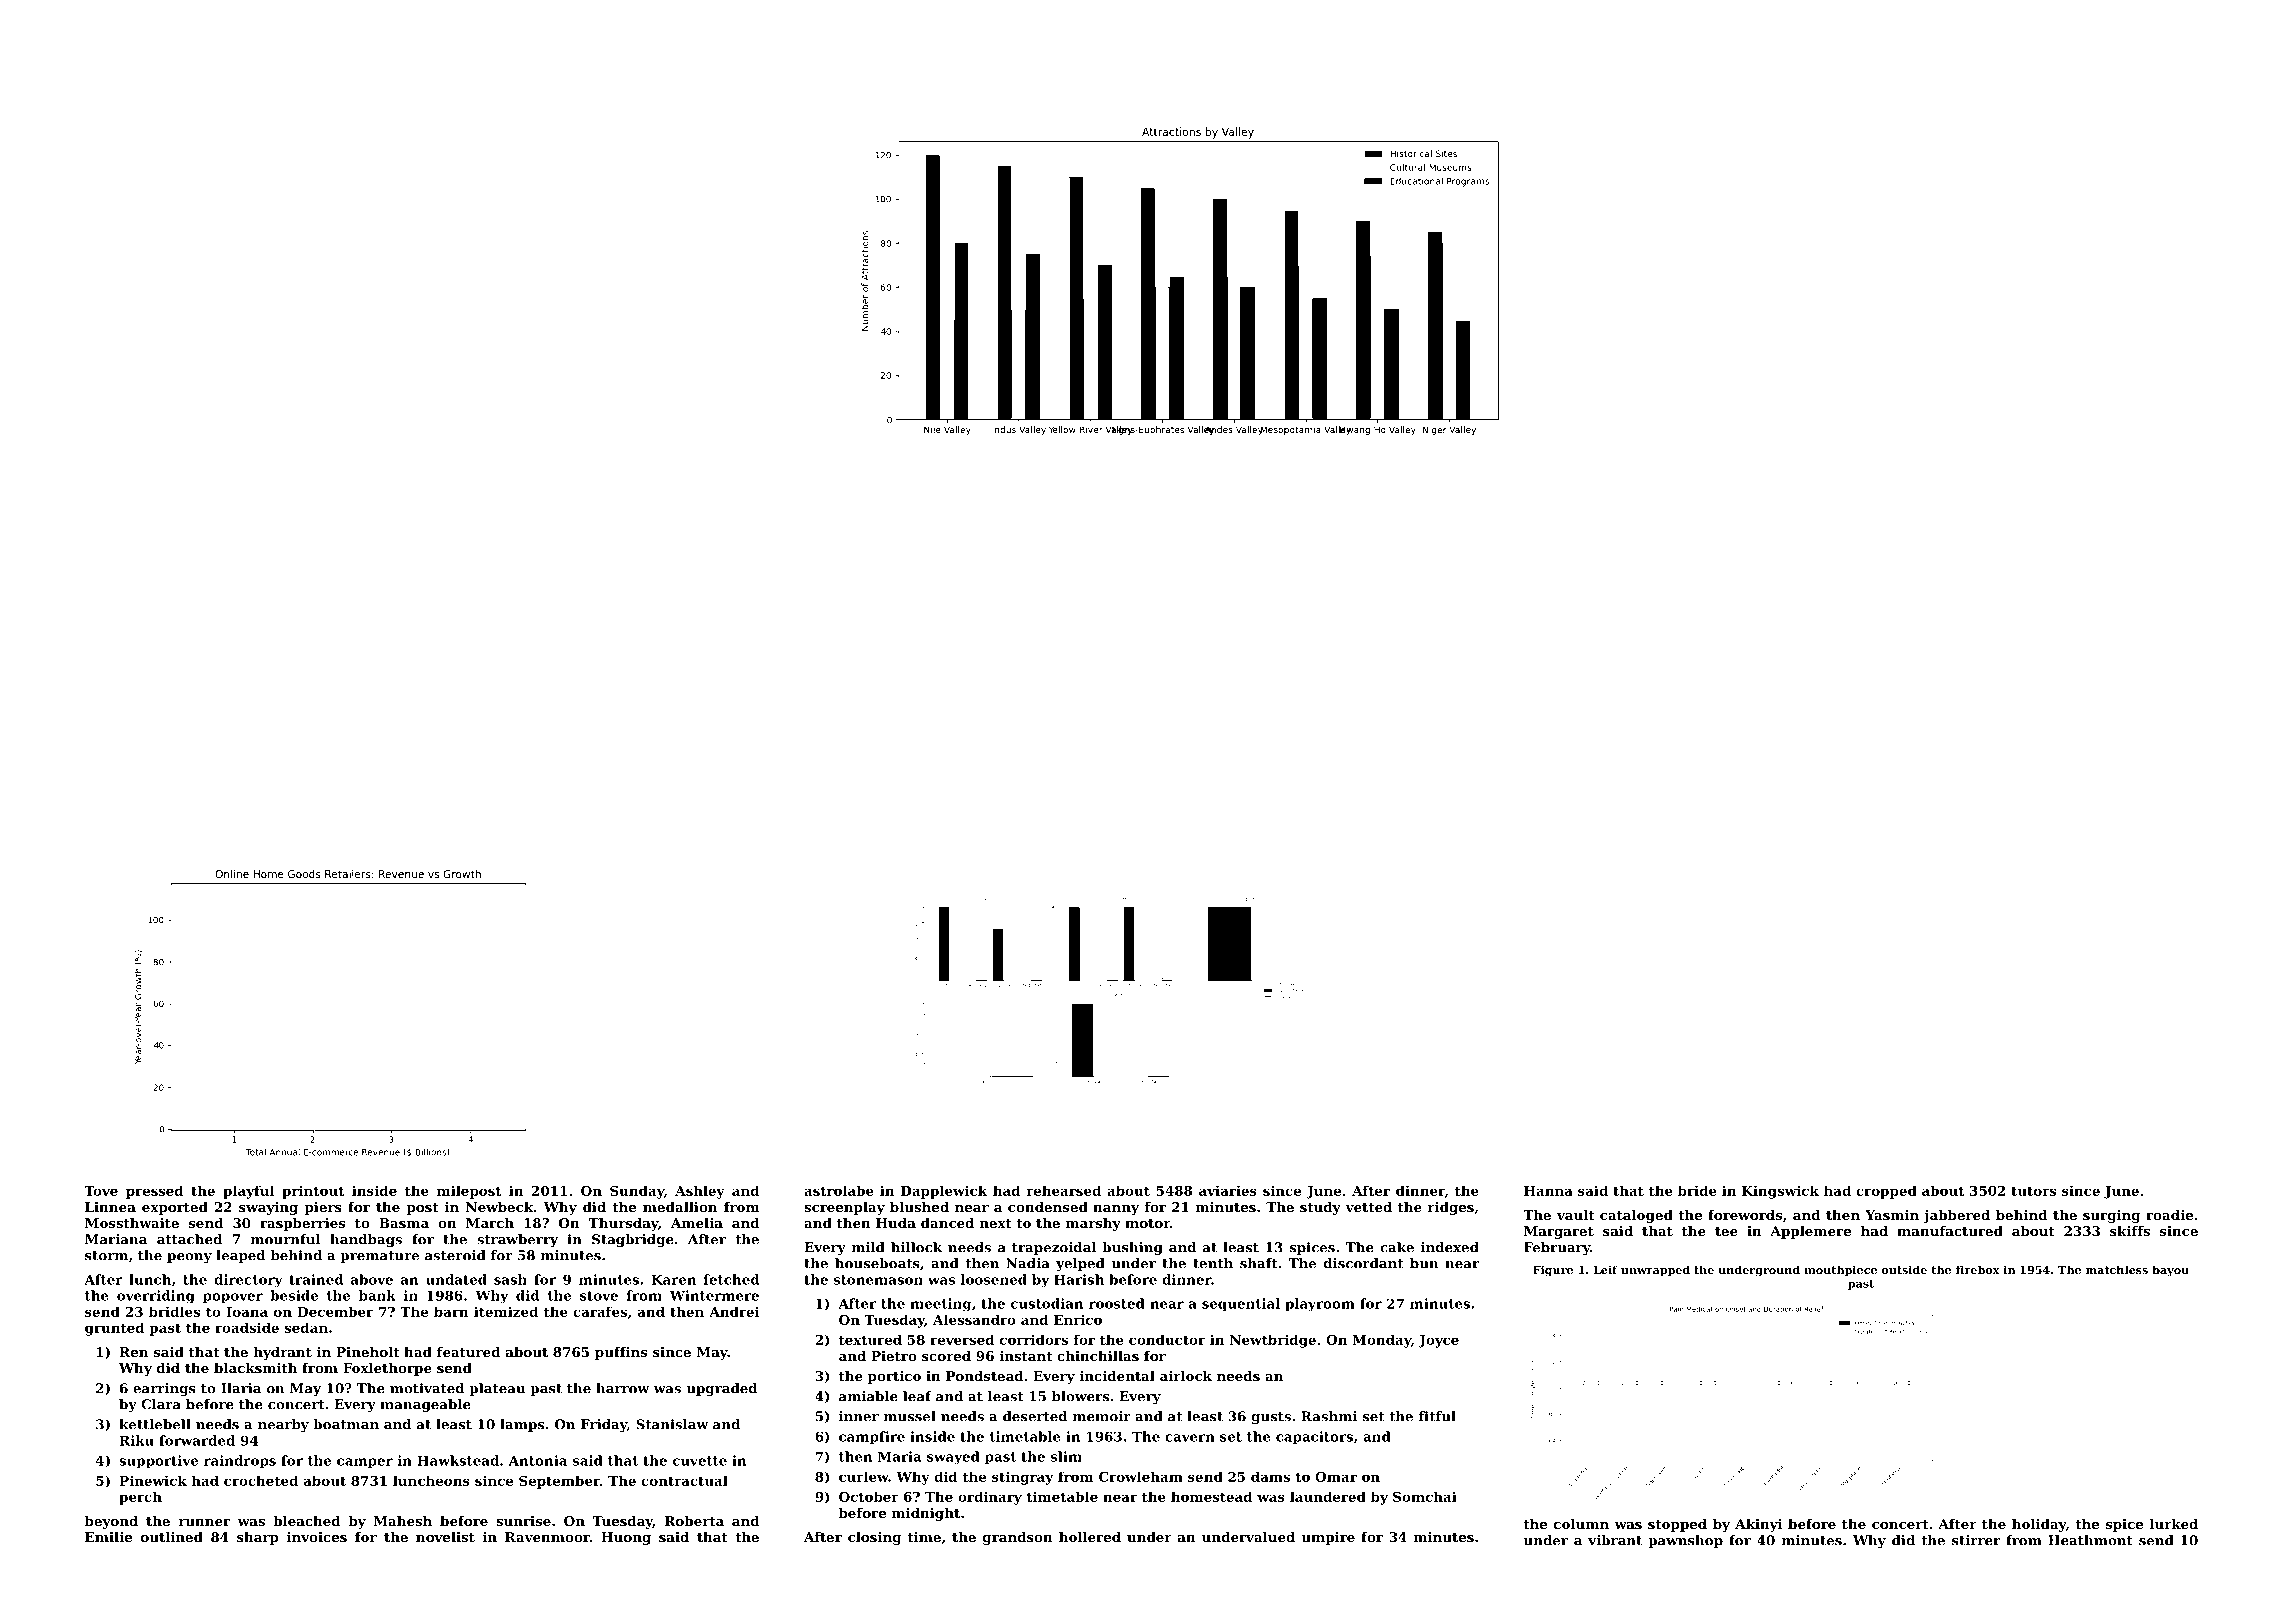 This screenshot has height=1614, width=2283. What do you see at coordinates (1314, 1437) in the screenshot?
I see `capacitors` at bounding box center [1314, 1437].
